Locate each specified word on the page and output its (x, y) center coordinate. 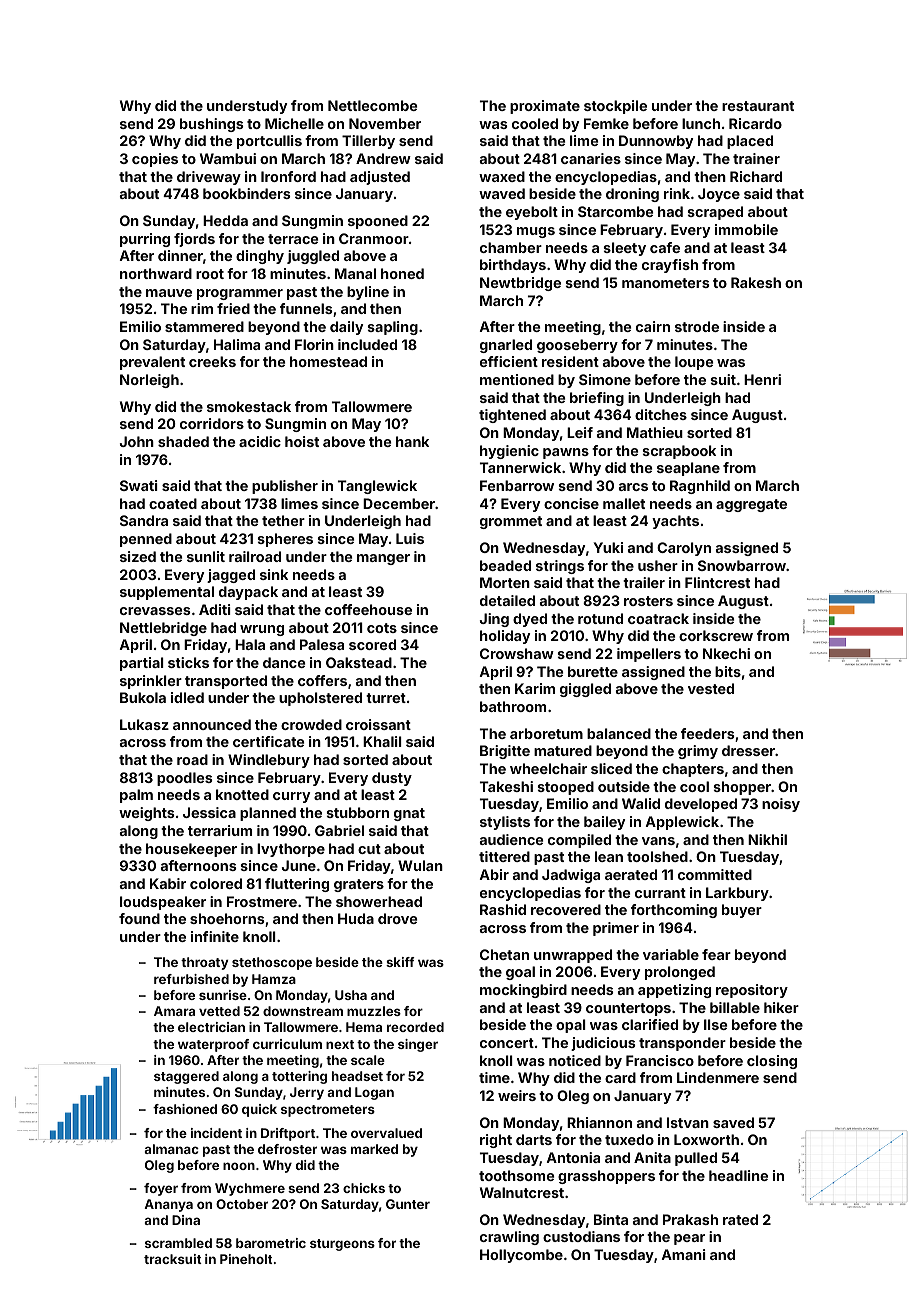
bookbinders (246, 193)
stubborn (358, 812)
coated (173, 503)
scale (368, 1060)
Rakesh (756, 282)
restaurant (758, 106)
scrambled (178, 1243)
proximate (545, 107)
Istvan (688, 1122)
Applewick (682, 823)
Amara (174, 1011)
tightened (512, 416)
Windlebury (269, 761)
